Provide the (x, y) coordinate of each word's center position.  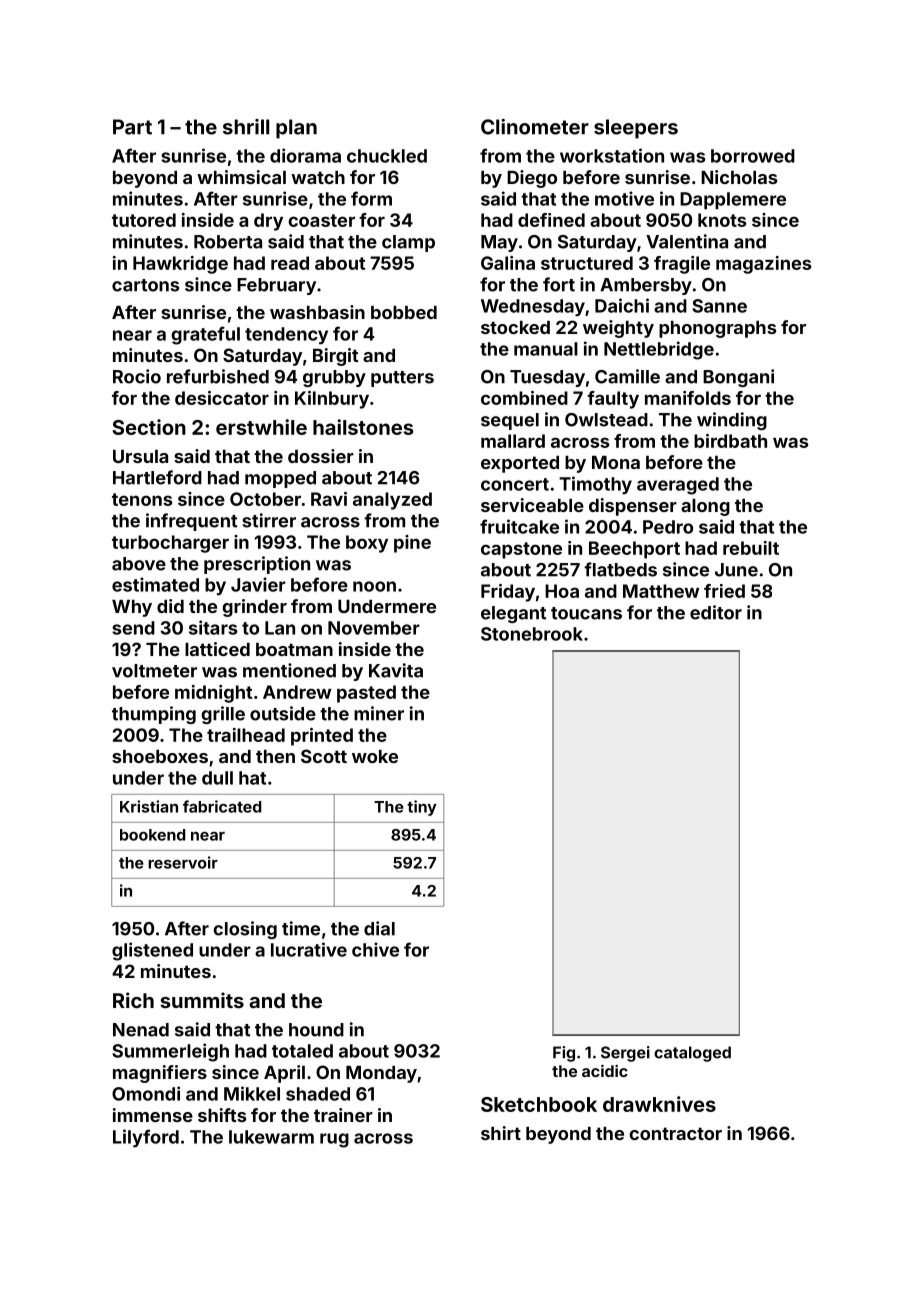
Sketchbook (539, 1104)
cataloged (692, 1054)
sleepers (636, 129)
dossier (321, 456)
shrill (246, 127)
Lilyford (146, 1138)
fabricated (222, 806)
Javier (258, 584)
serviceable (532, 505)
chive (375, 949)
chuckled (387, 156)
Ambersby (646, 286)
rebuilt (751, 548)
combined (524, 398)
